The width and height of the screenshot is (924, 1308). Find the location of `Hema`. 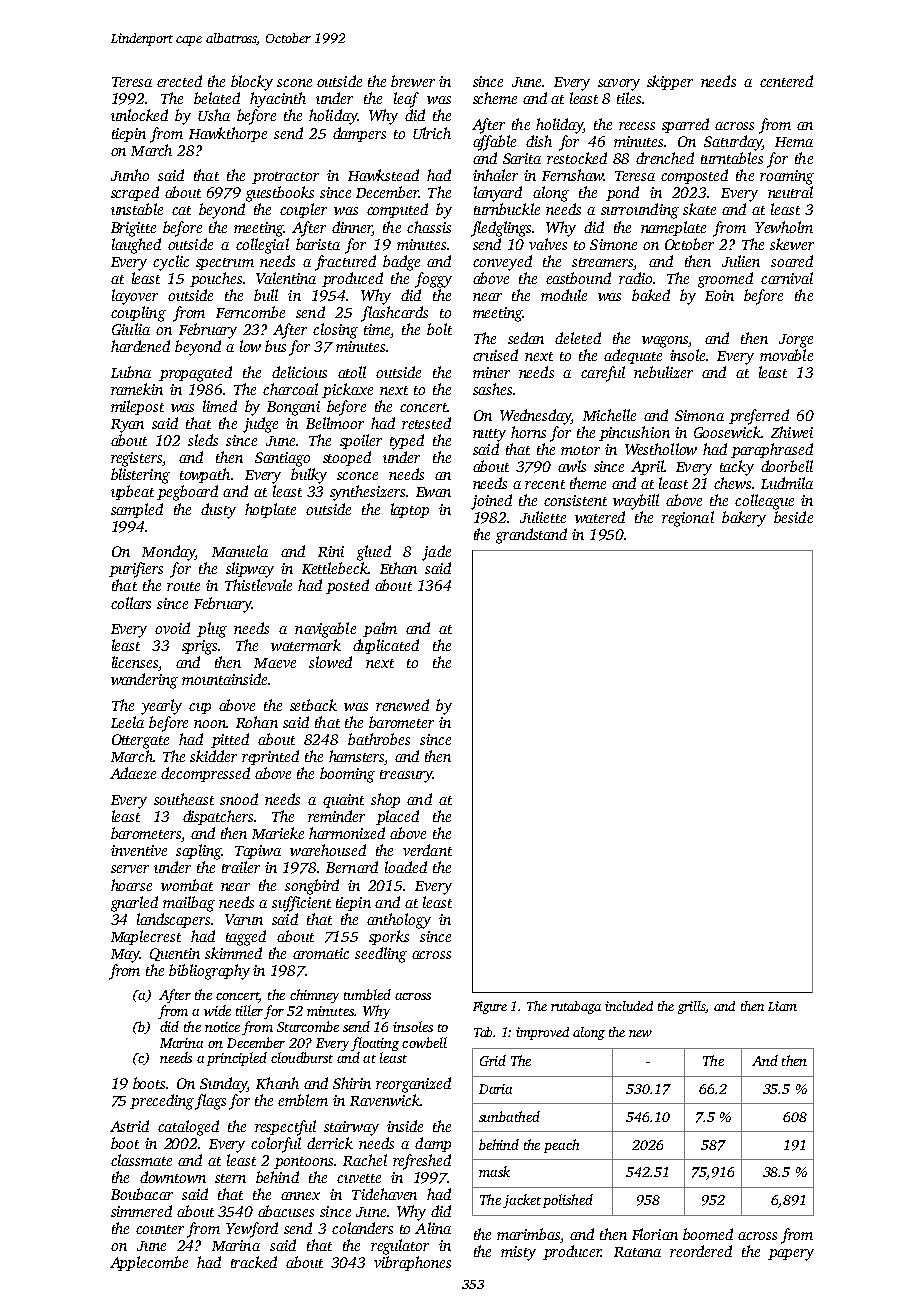

Hema is located at coordinates (794, 142).
